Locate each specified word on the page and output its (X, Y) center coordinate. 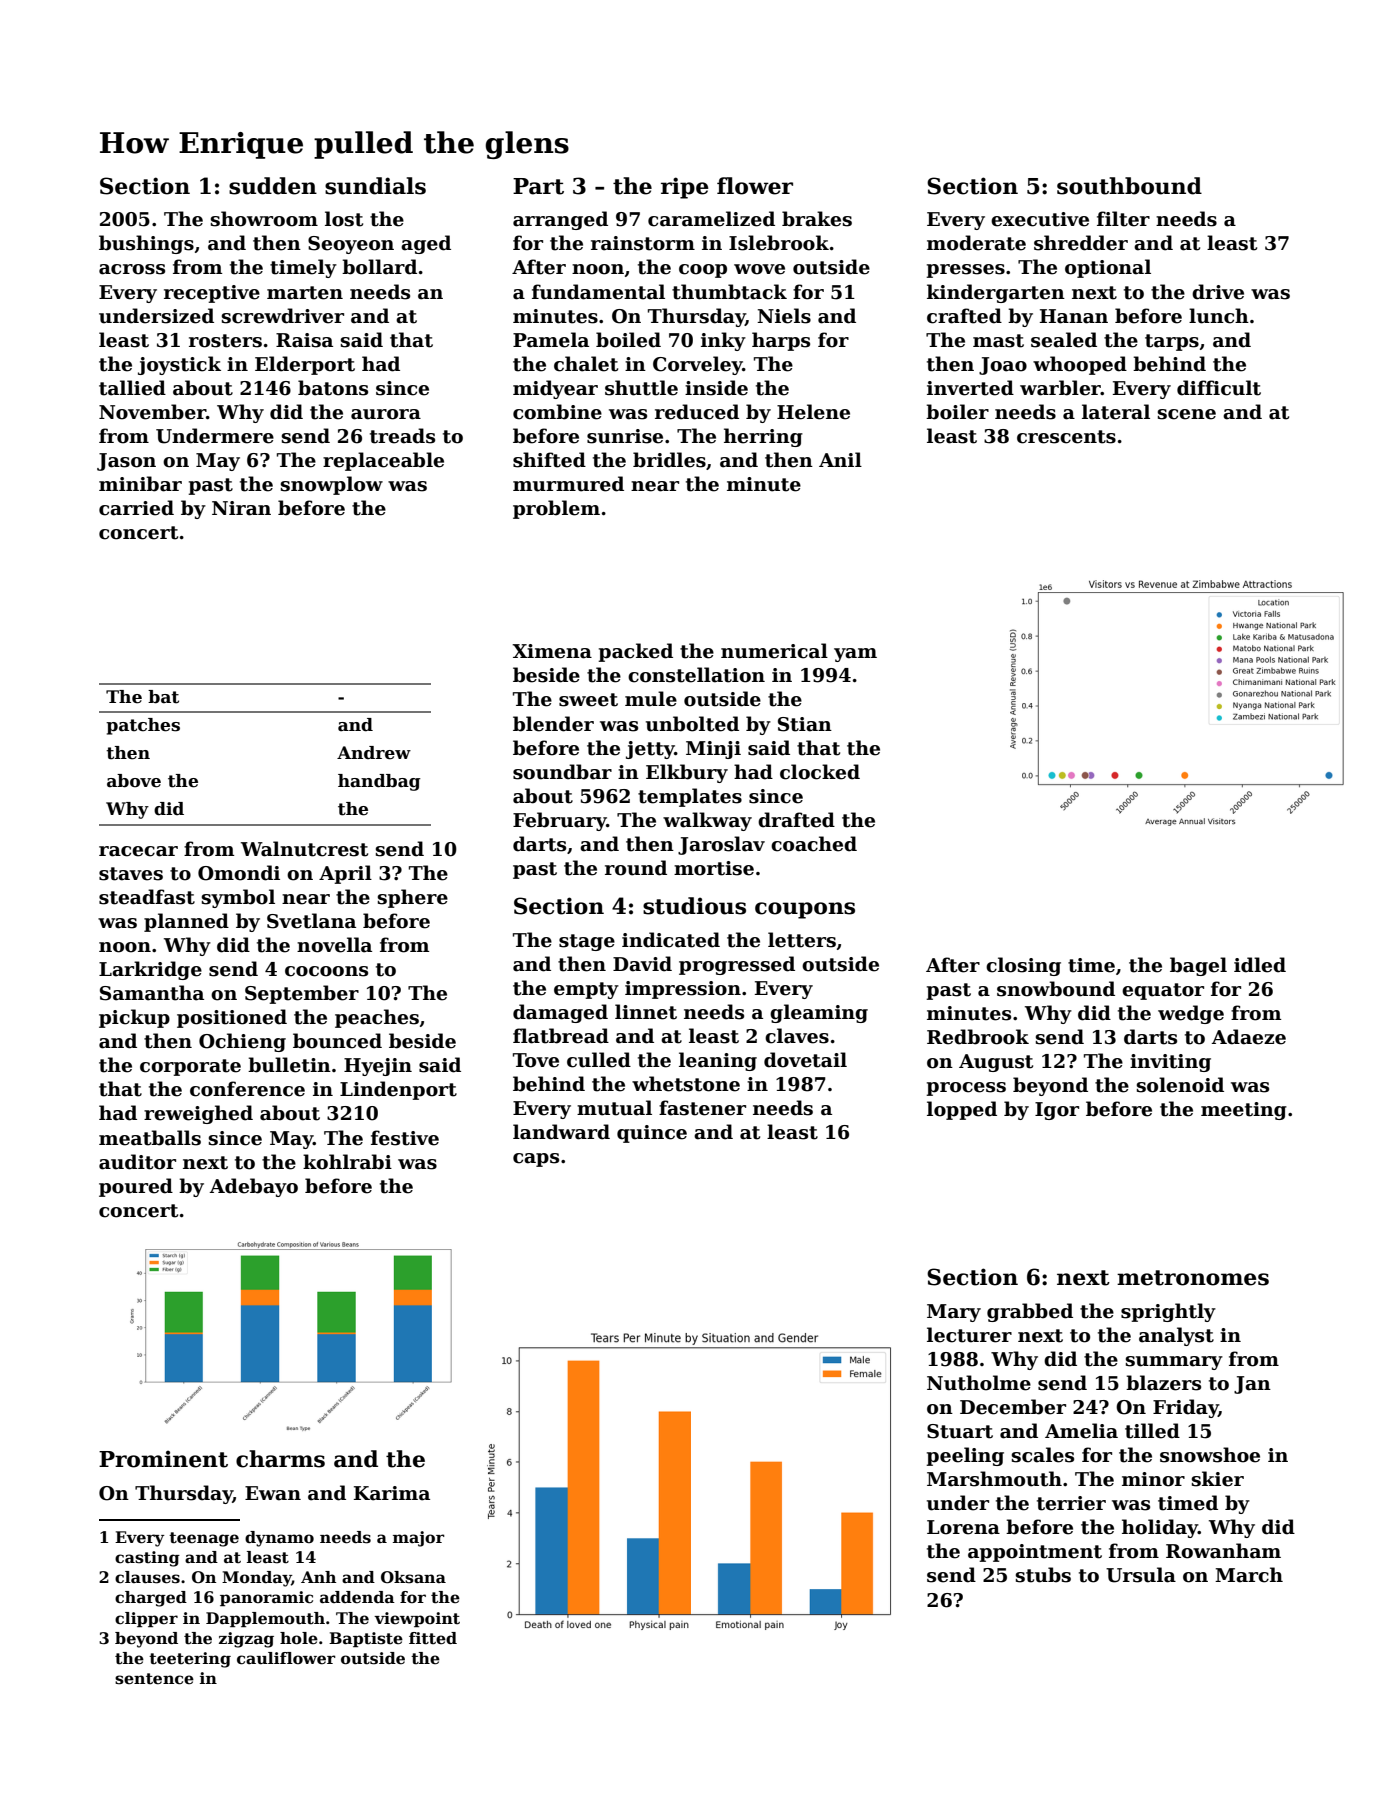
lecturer (969, 1335)
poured (136, 1187)
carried (136, 508)
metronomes (1193, 1278)
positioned (232, 1018)
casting (147, 1559)
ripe (685, 188)
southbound (1129, 186)
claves (797, 1036)
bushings (146, 244)
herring (763, 437)
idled (1260, 965)
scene (1187, 414)
